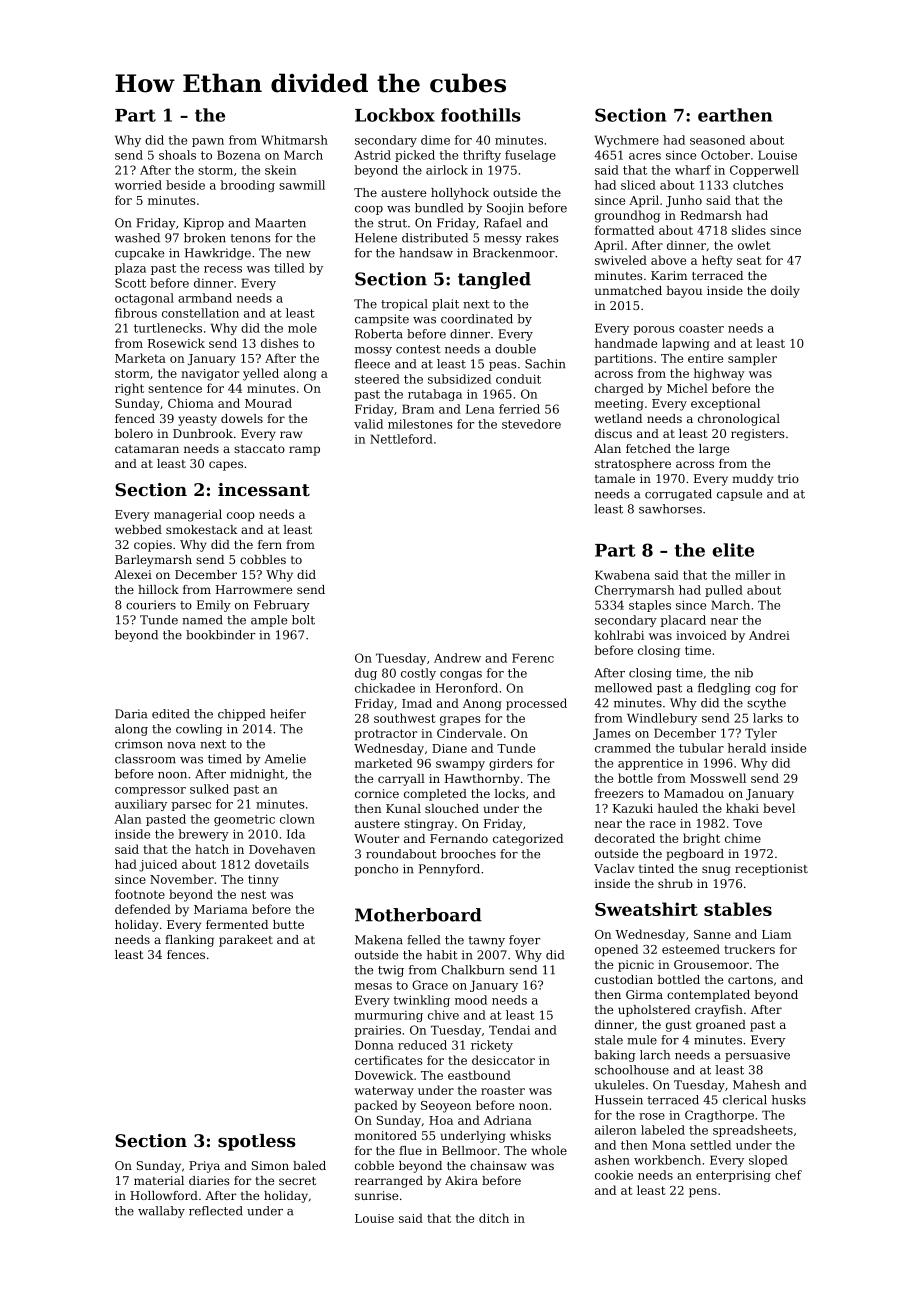  I want to click on Andrew, so click(457, 658).
